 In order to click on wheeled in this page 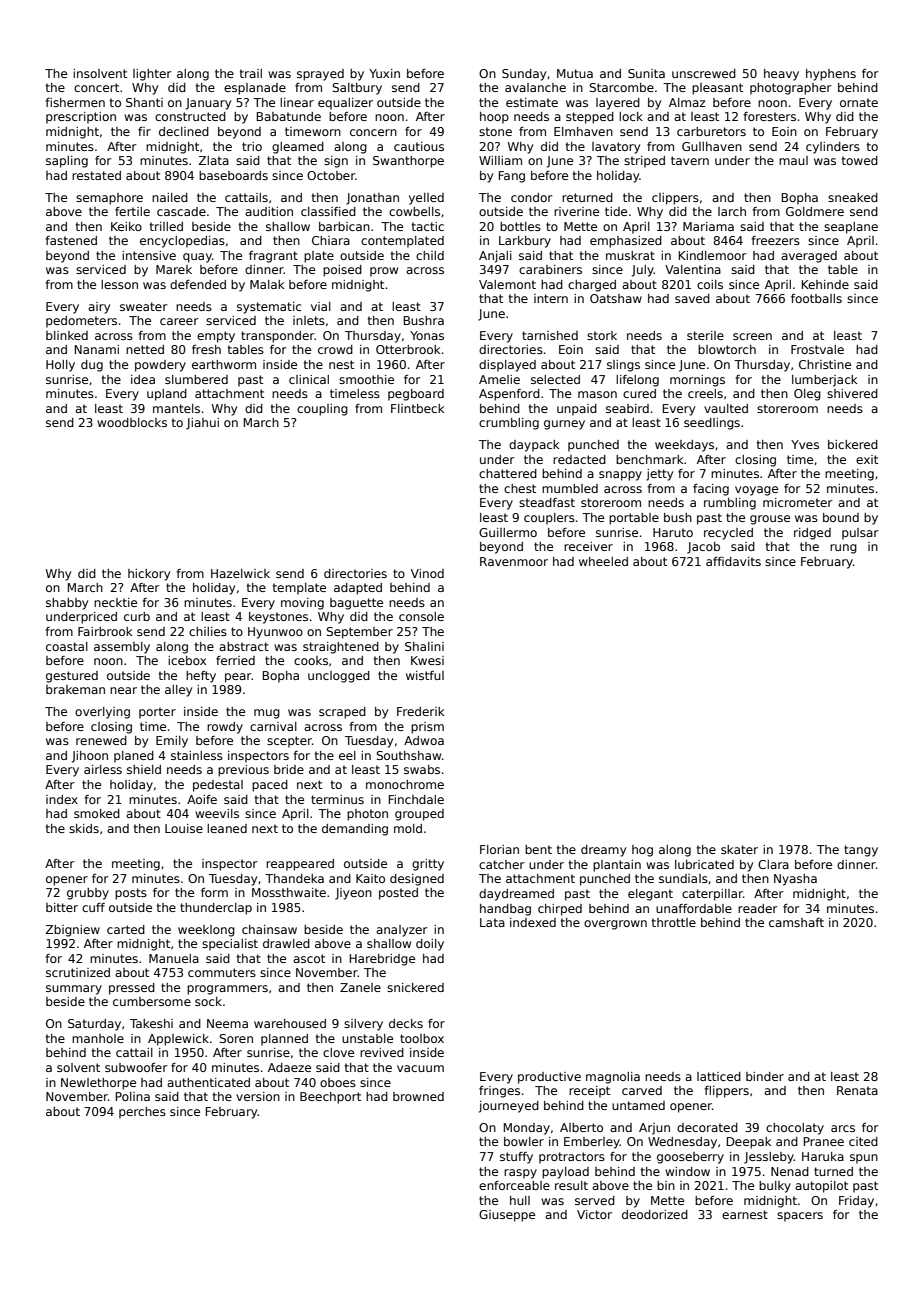, I will do `click(603, 561)`.
